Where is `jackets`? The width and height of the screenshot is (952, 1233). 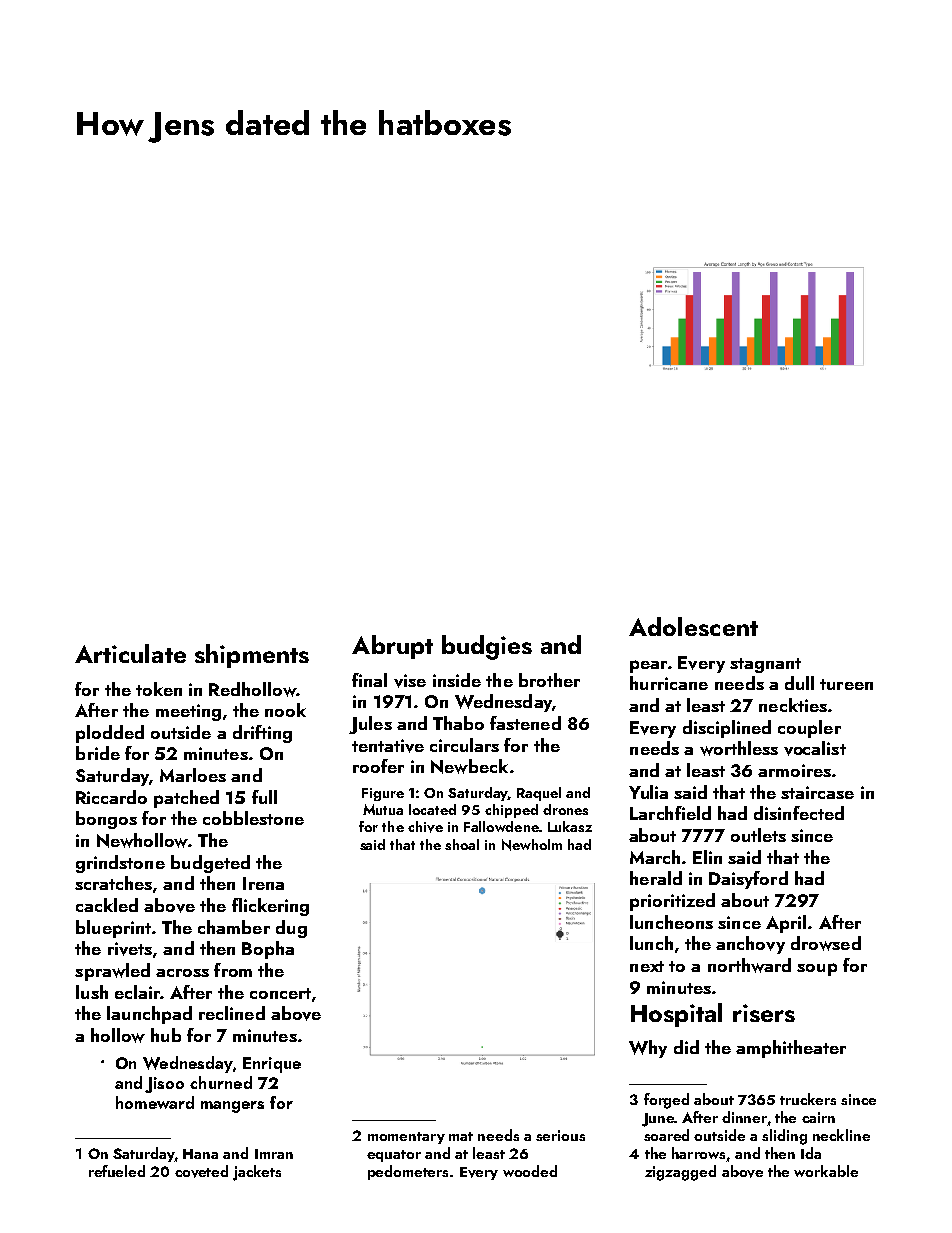 jackets is located at coordinates (257, 1173).
